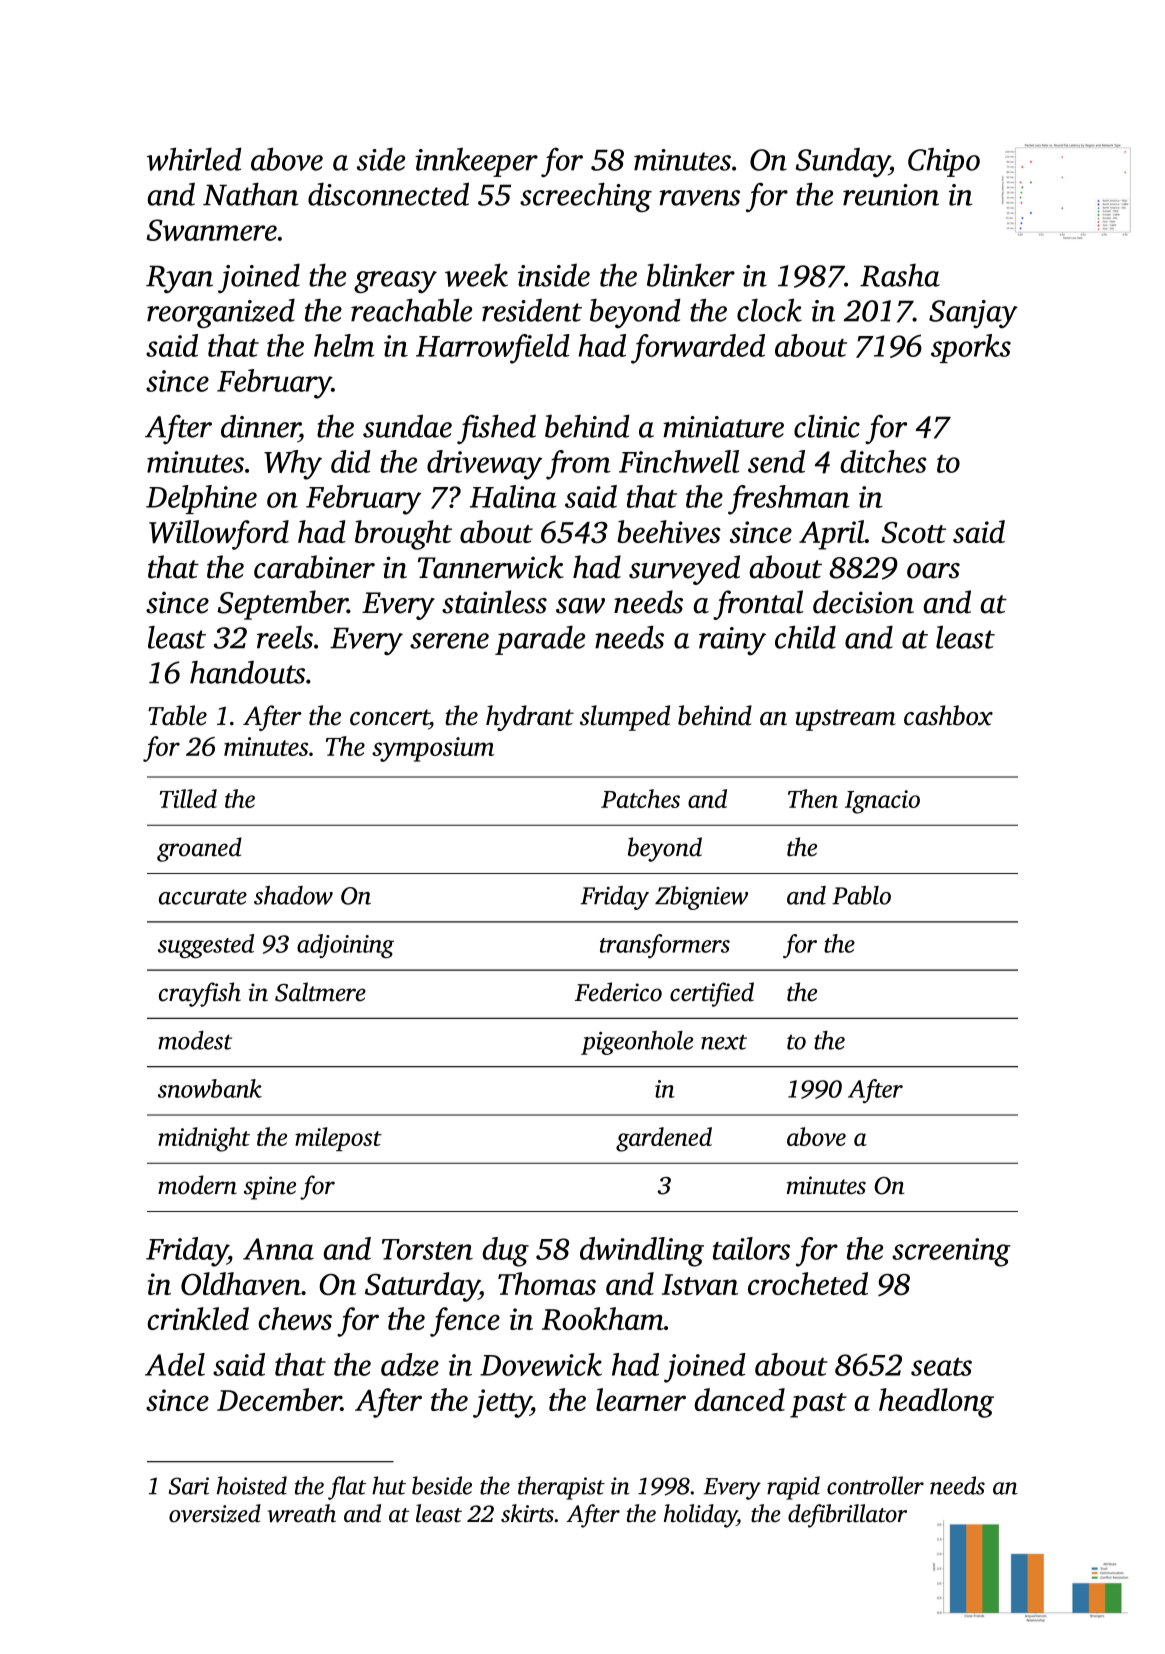 This screenshot has width=1165, height=1654. What do you see at coordinates (194, 159) in the screenshot?
I see `whirled` at bounding box center [194, 159].
